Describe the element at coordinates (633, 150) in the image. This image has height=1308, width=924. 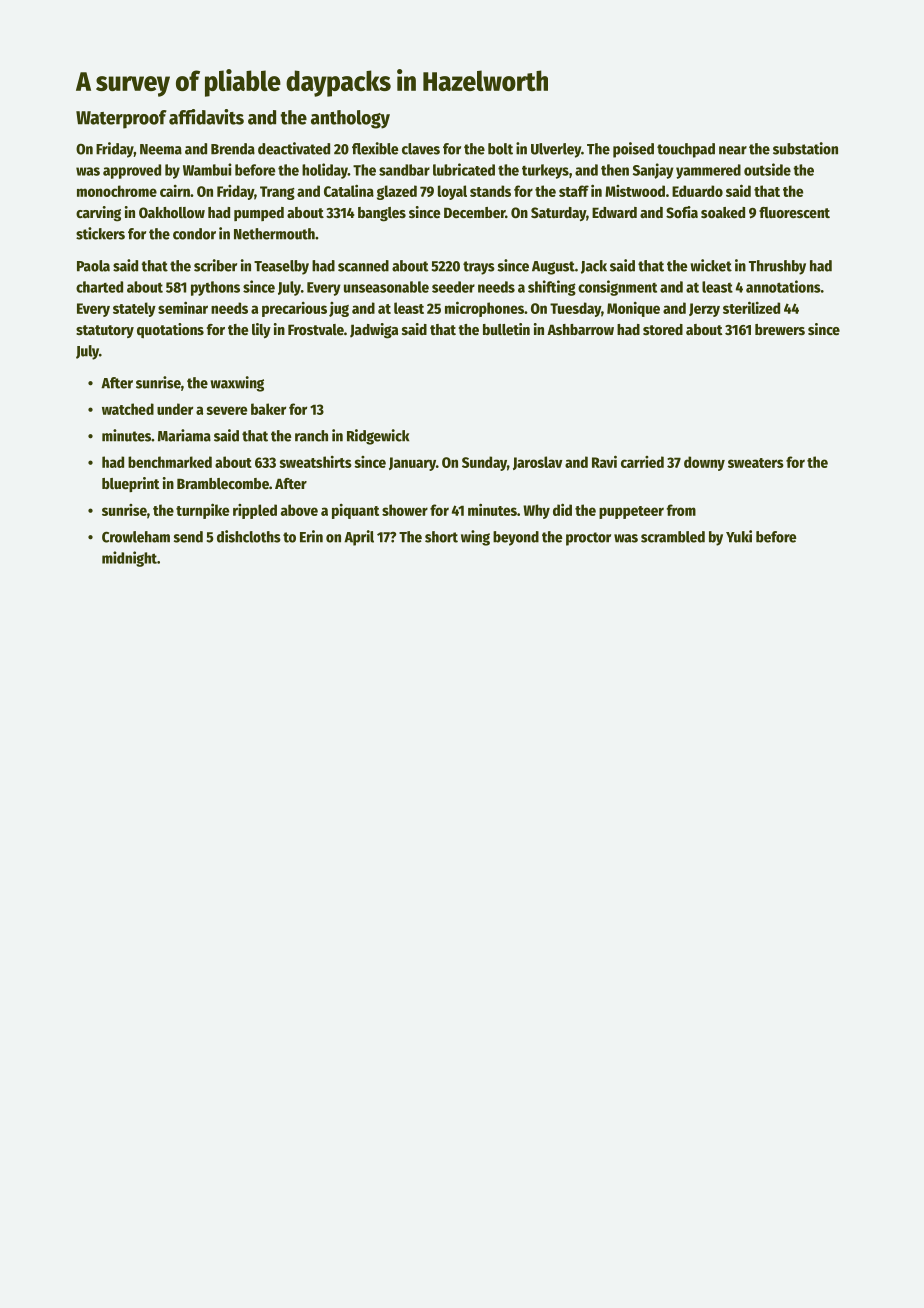
I see `poised` at that location.
